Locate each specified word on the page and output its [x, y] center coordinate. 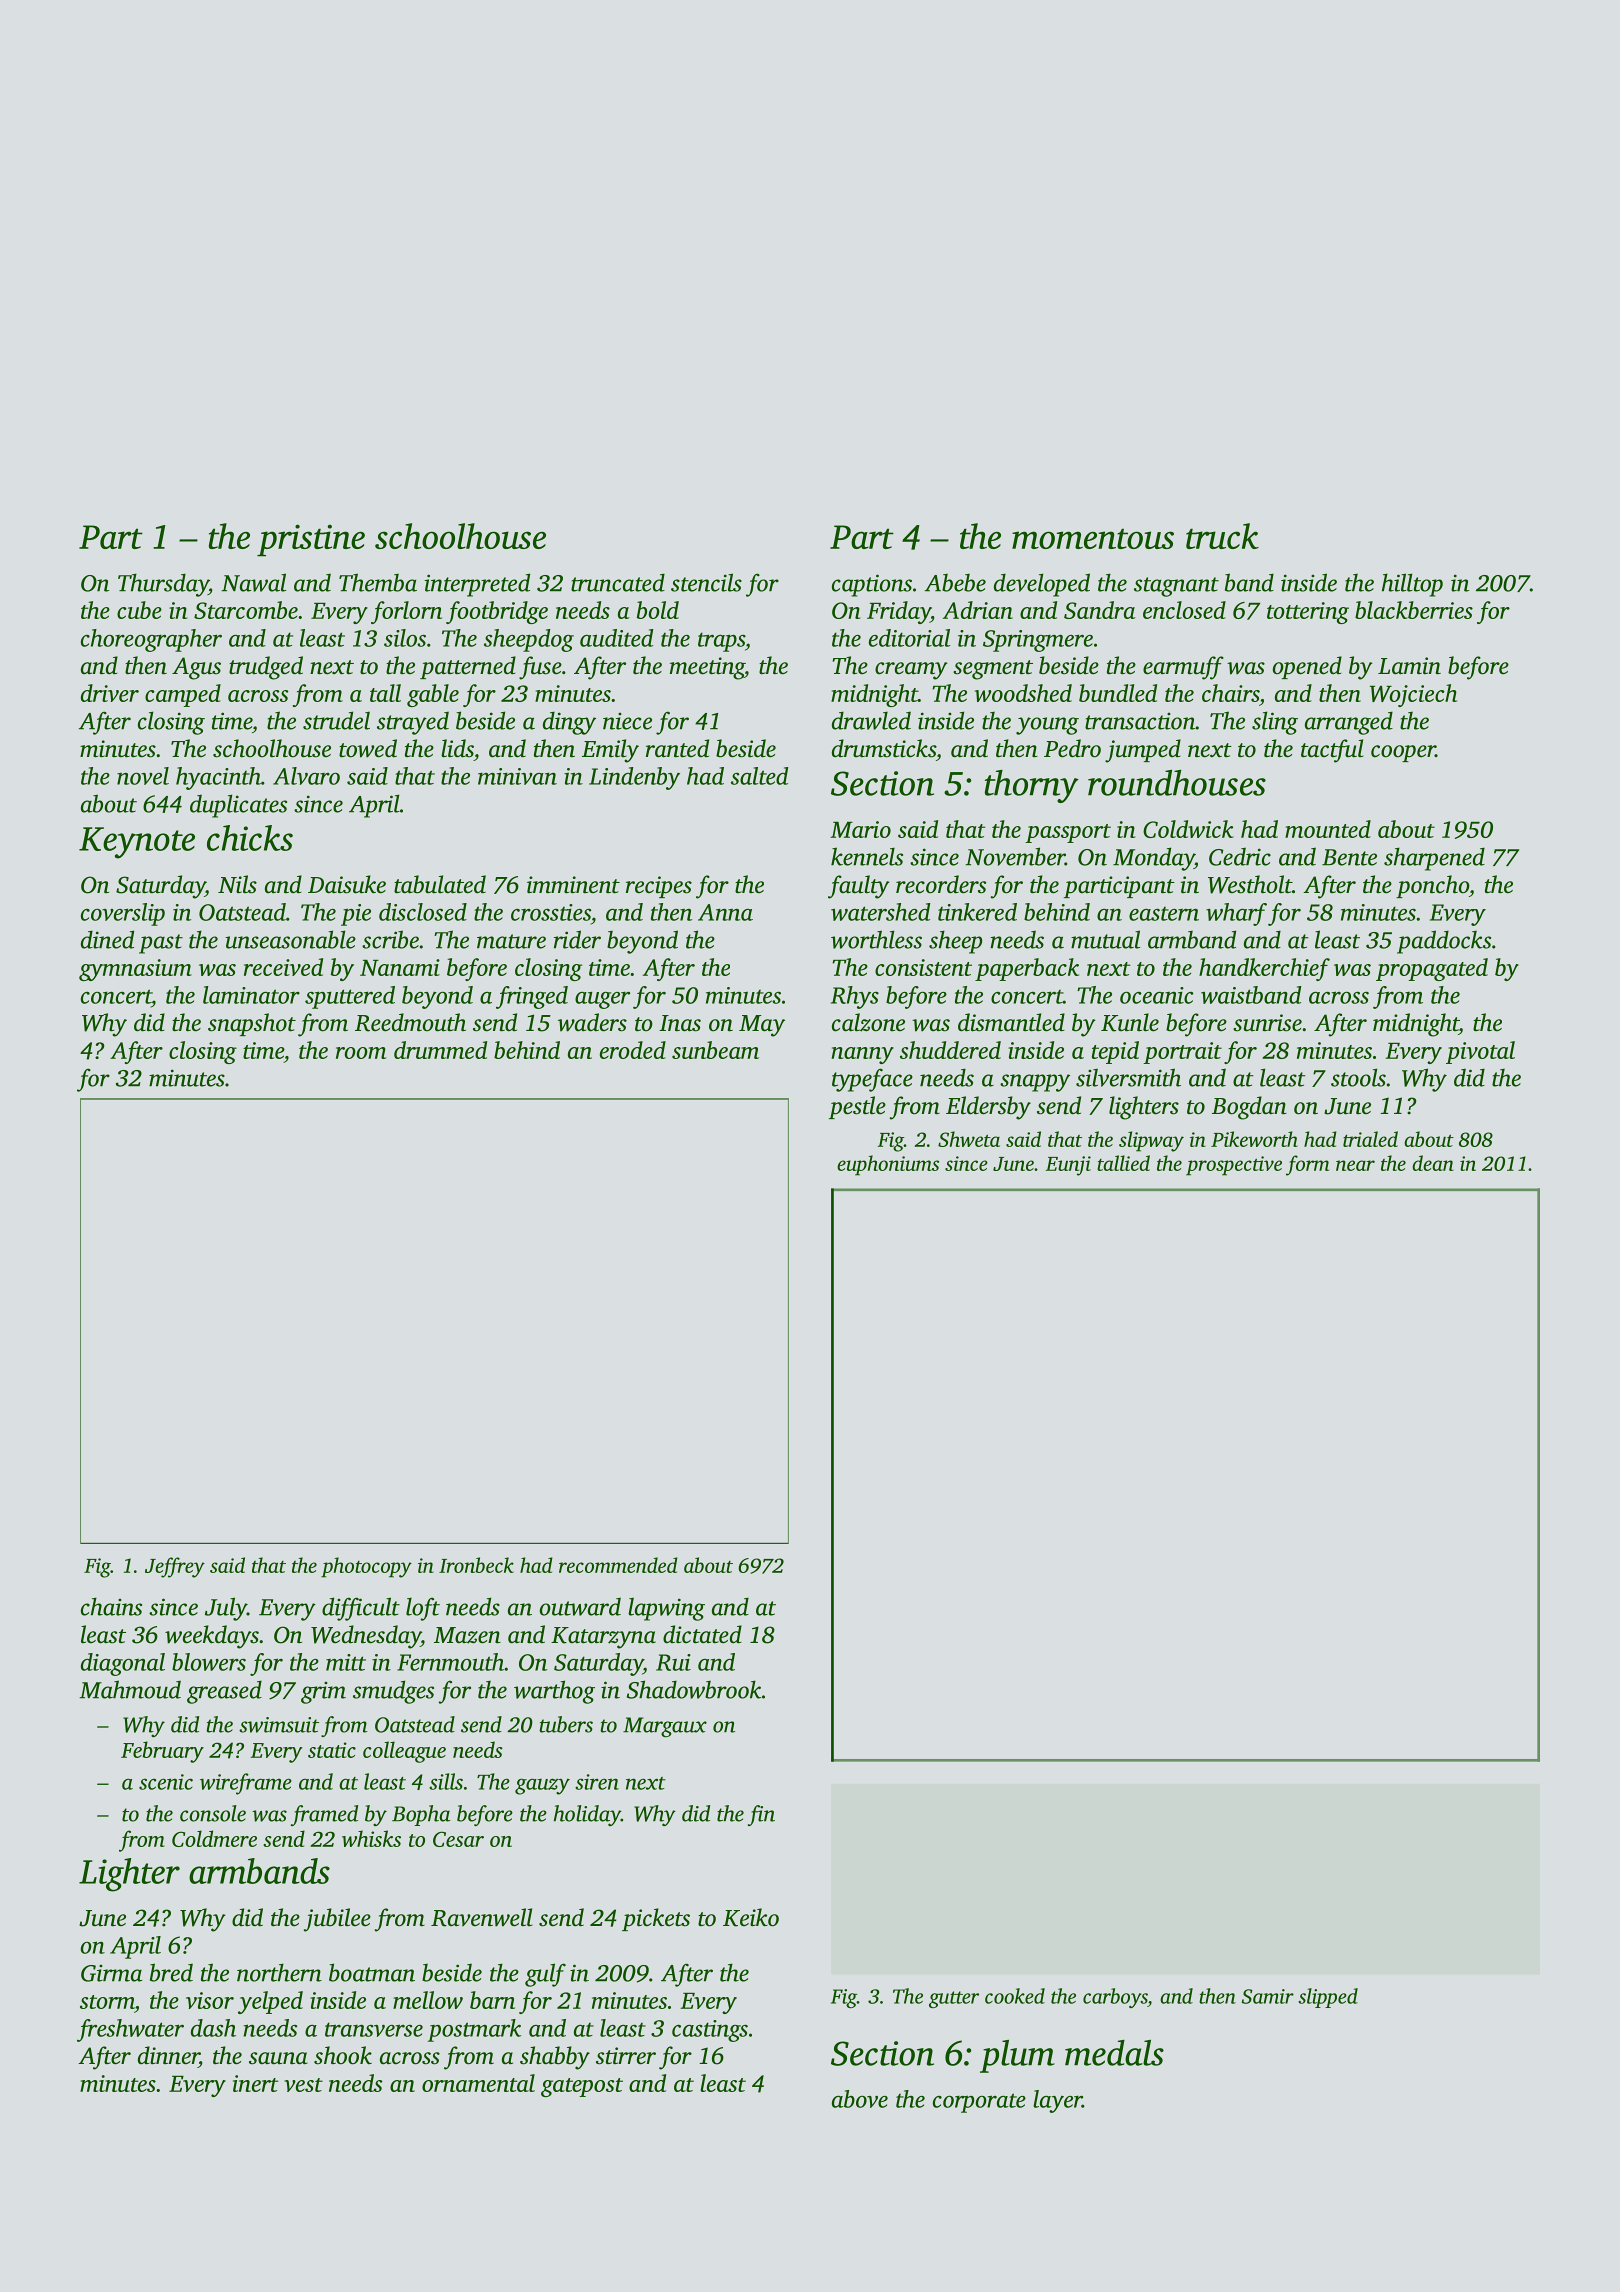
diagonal [123, 1664]
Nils [237, 884]
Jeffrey [175, 1567]
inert [255, 2083]
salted [759, 776]
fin [761, 1815]
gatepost [582, 2087]
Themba [378, 582]
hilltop [1412, 585]
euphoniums [888, 1165]
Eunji [1068, 1166]
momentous [1093, 538]
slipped [1328, 1998]
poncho [1432, 886]
